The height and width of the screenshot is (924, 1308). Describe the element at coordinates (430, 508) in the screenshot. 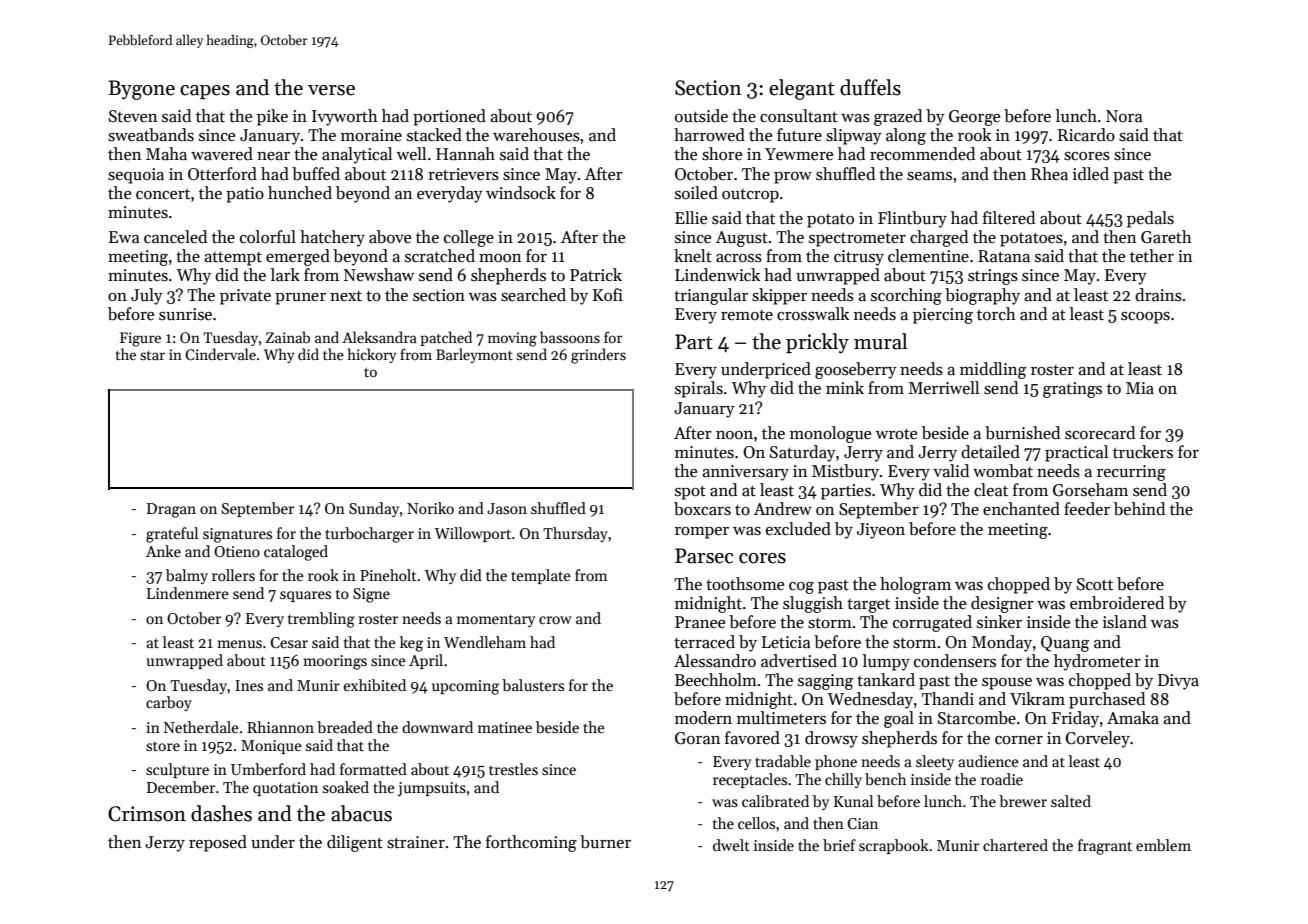

I see `Noriko` at that location.
